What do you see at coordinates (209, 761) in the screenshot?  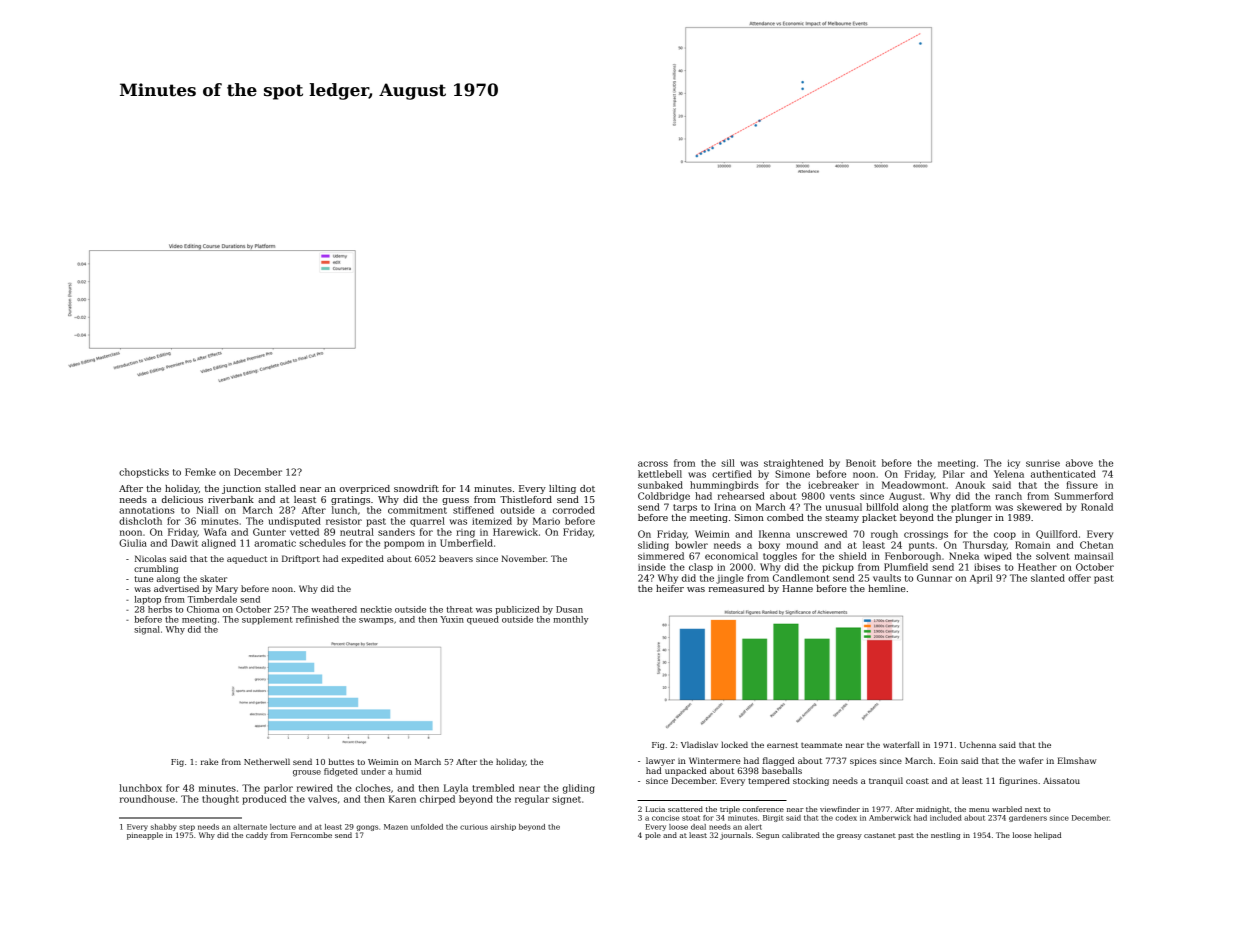 I see `rake` at bounding box center [209, 761].
